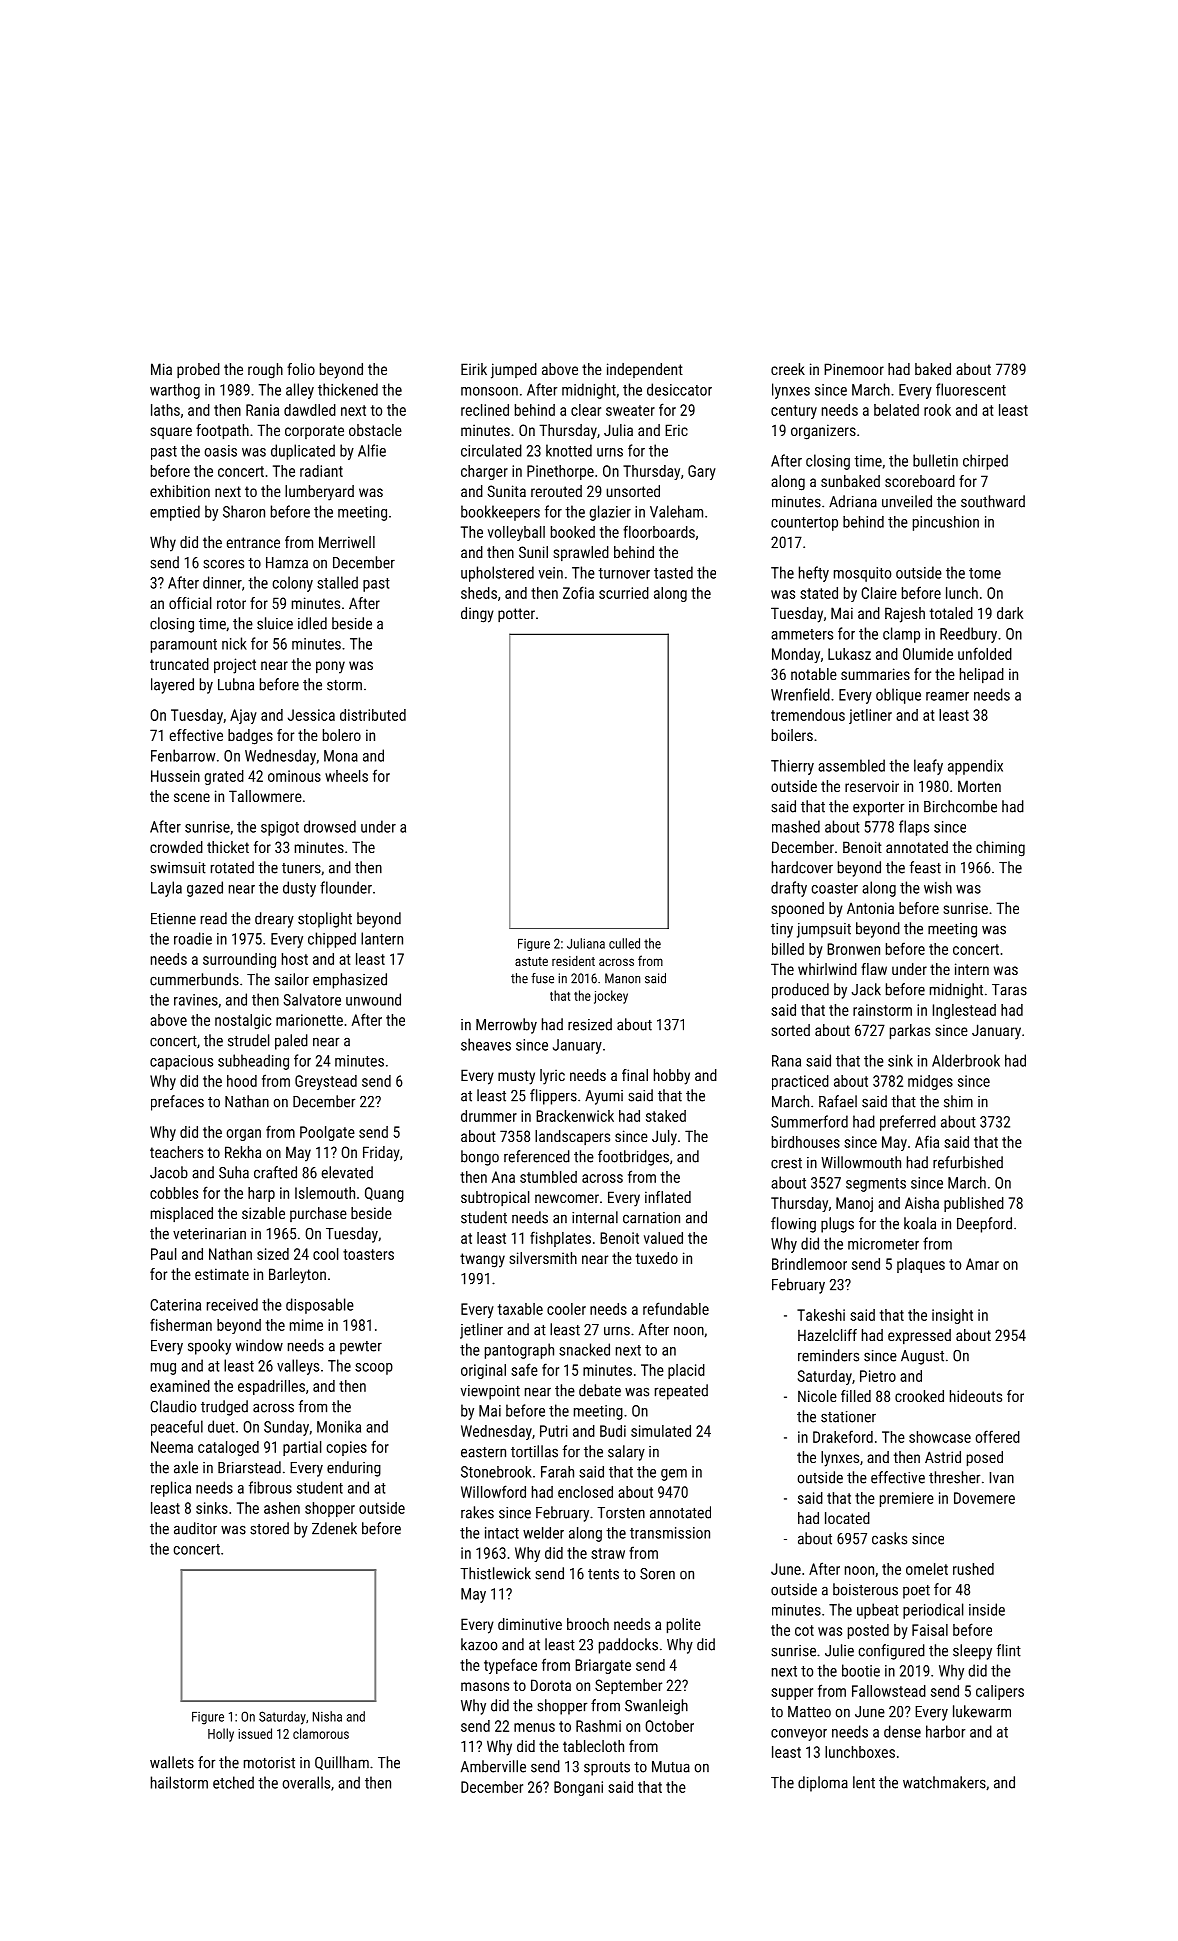  I want to click on Monday, so click(796, 655).
